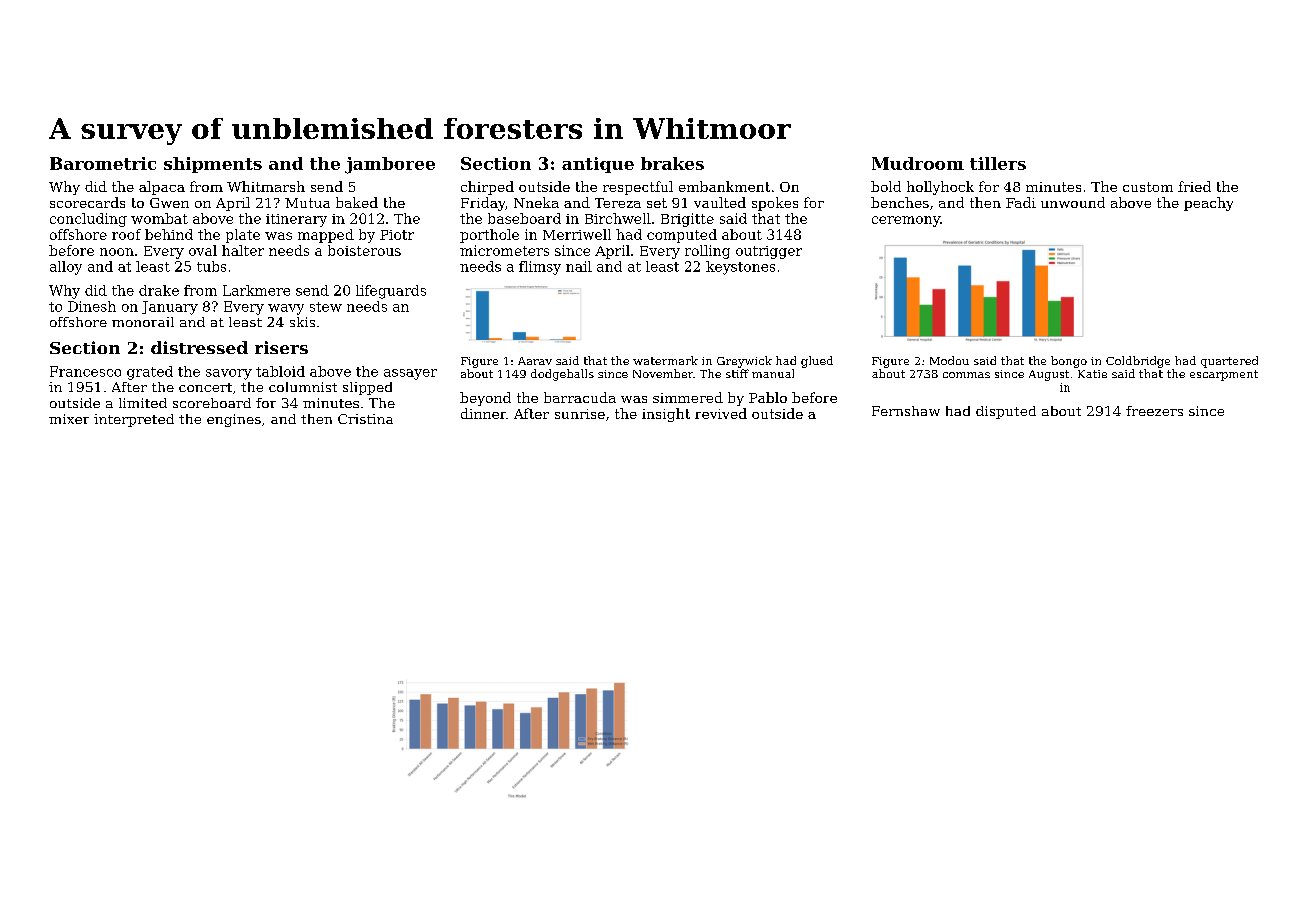 This screenshot has height=924, width=1308. Describe the element at coordinates (85, 371) in the screenshot. I see `Francesco` at that location.
